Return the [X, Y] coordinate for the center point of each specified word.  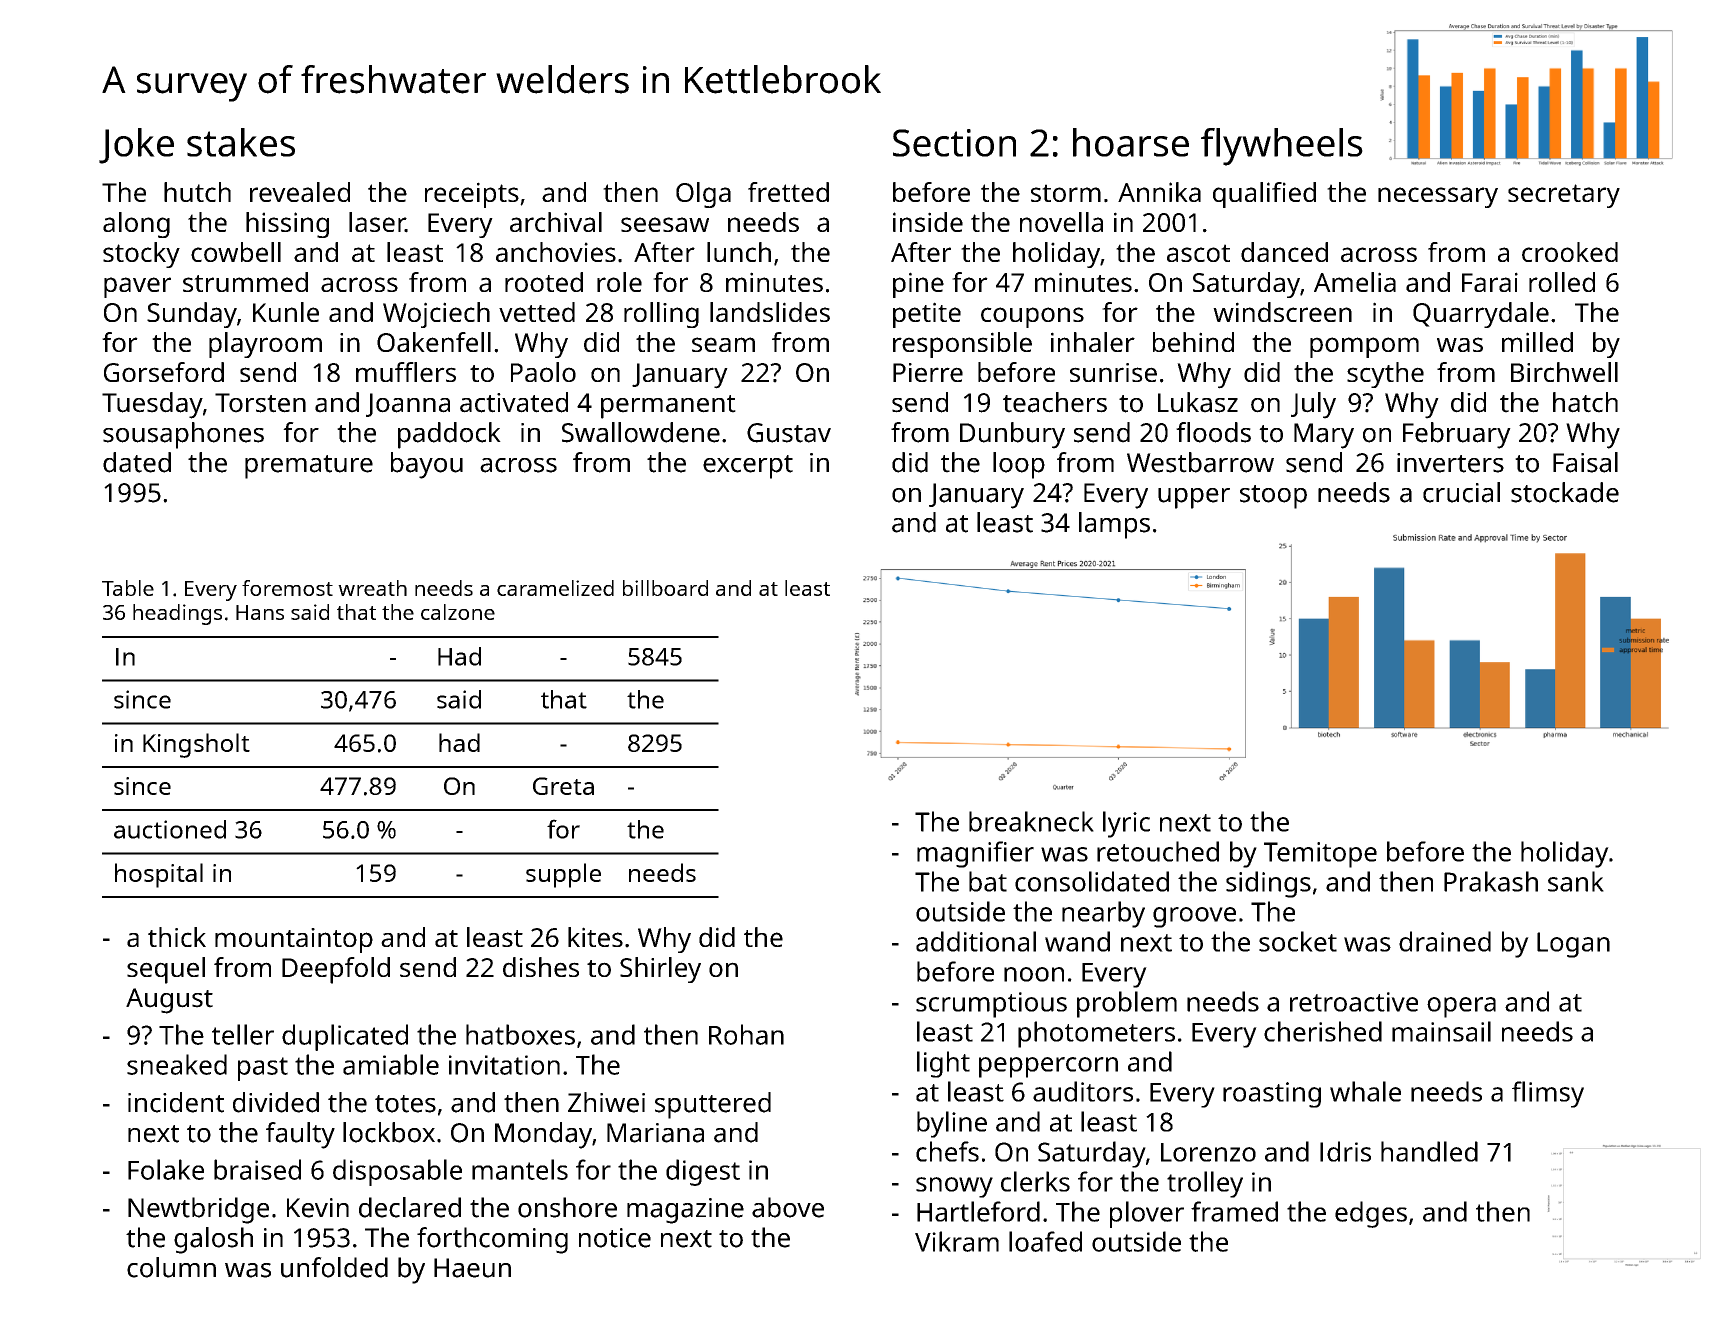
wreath [372, 588]
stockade [1565, 492]
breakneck [1031, 821]
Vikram [957, 1241]
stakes [241, 142]
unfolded [334, 1267]
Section [954, 143]
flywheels [1282, 147]
